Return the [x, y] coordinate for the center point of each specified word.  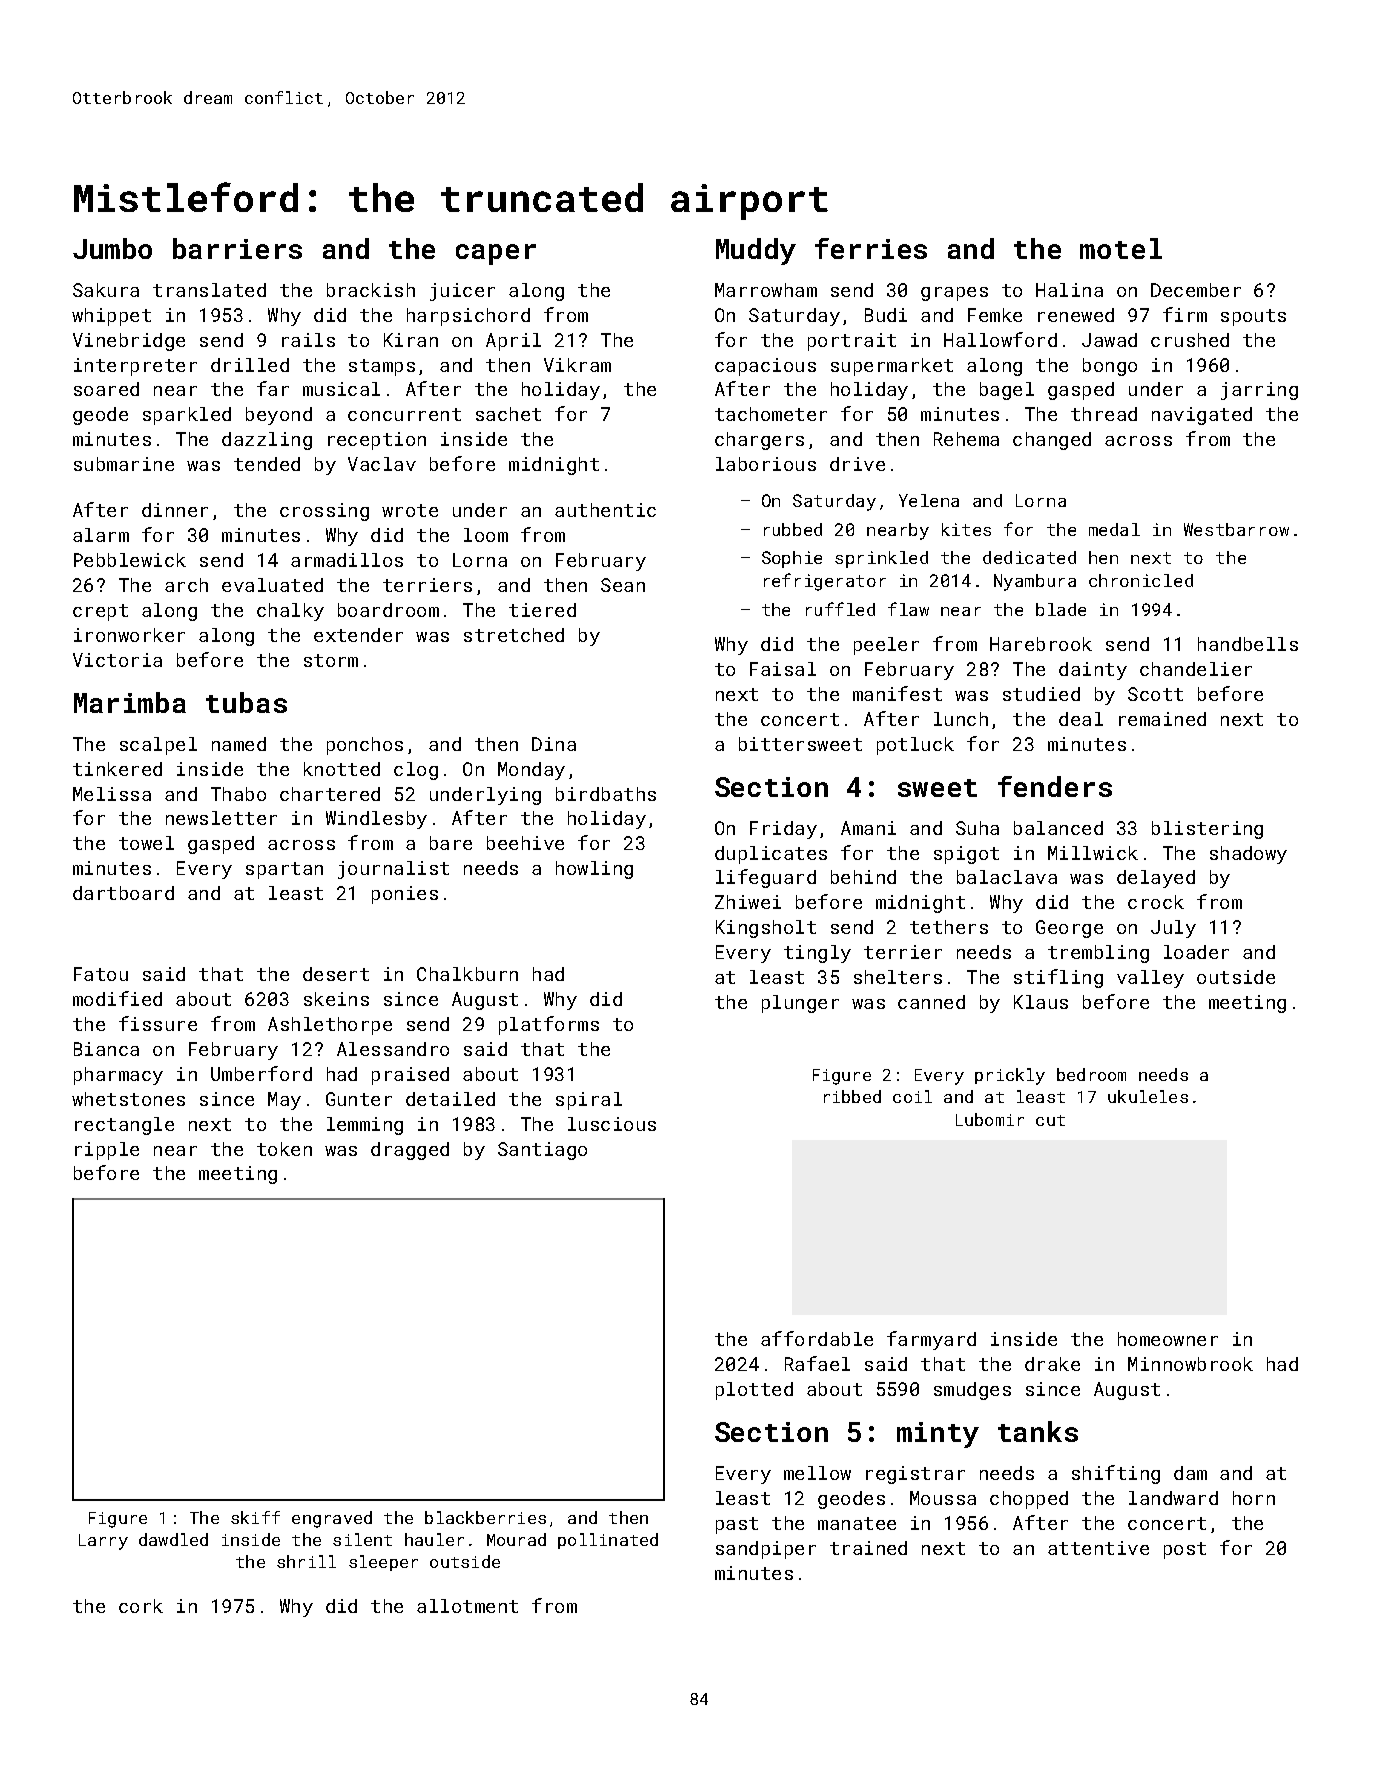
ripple [107, 1151]
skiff [255, 1517]
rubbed [793, 529]
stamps [382, 367]
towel [146, 843]
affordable [817, 1338]
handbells [1248, 644]
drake [1052, 1364]
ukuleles [1148, 1096]
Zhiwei [748, 902]
